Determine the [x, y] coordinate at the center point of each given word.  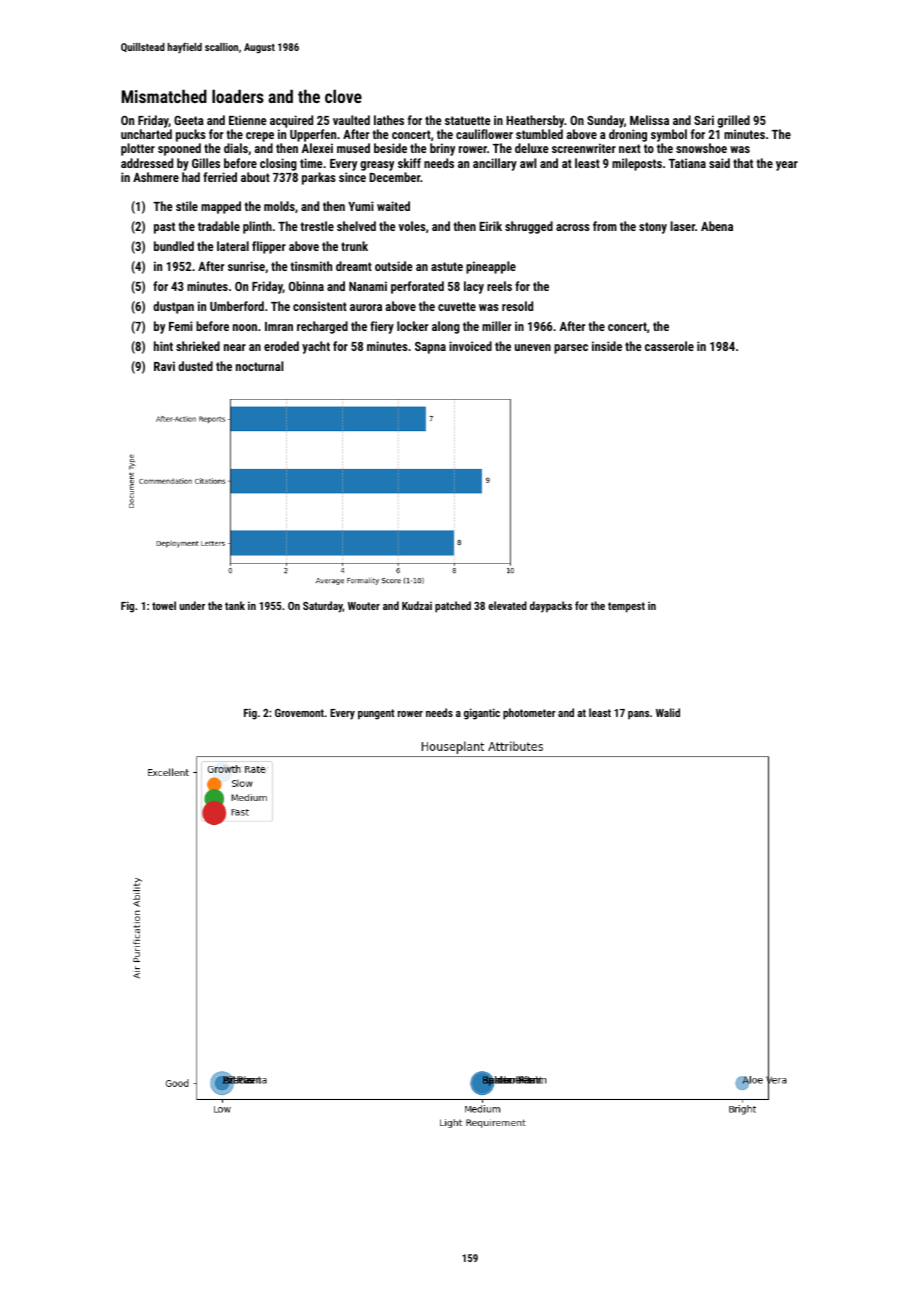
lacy [474, 287]
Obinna [306, 286]
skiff [409, 163]
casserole [669, 346]
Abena [717, 226]
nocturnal [260, 366]
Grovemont [299, 713]
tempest [626, 607]
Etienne [248, 120]
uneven [533, 347]
